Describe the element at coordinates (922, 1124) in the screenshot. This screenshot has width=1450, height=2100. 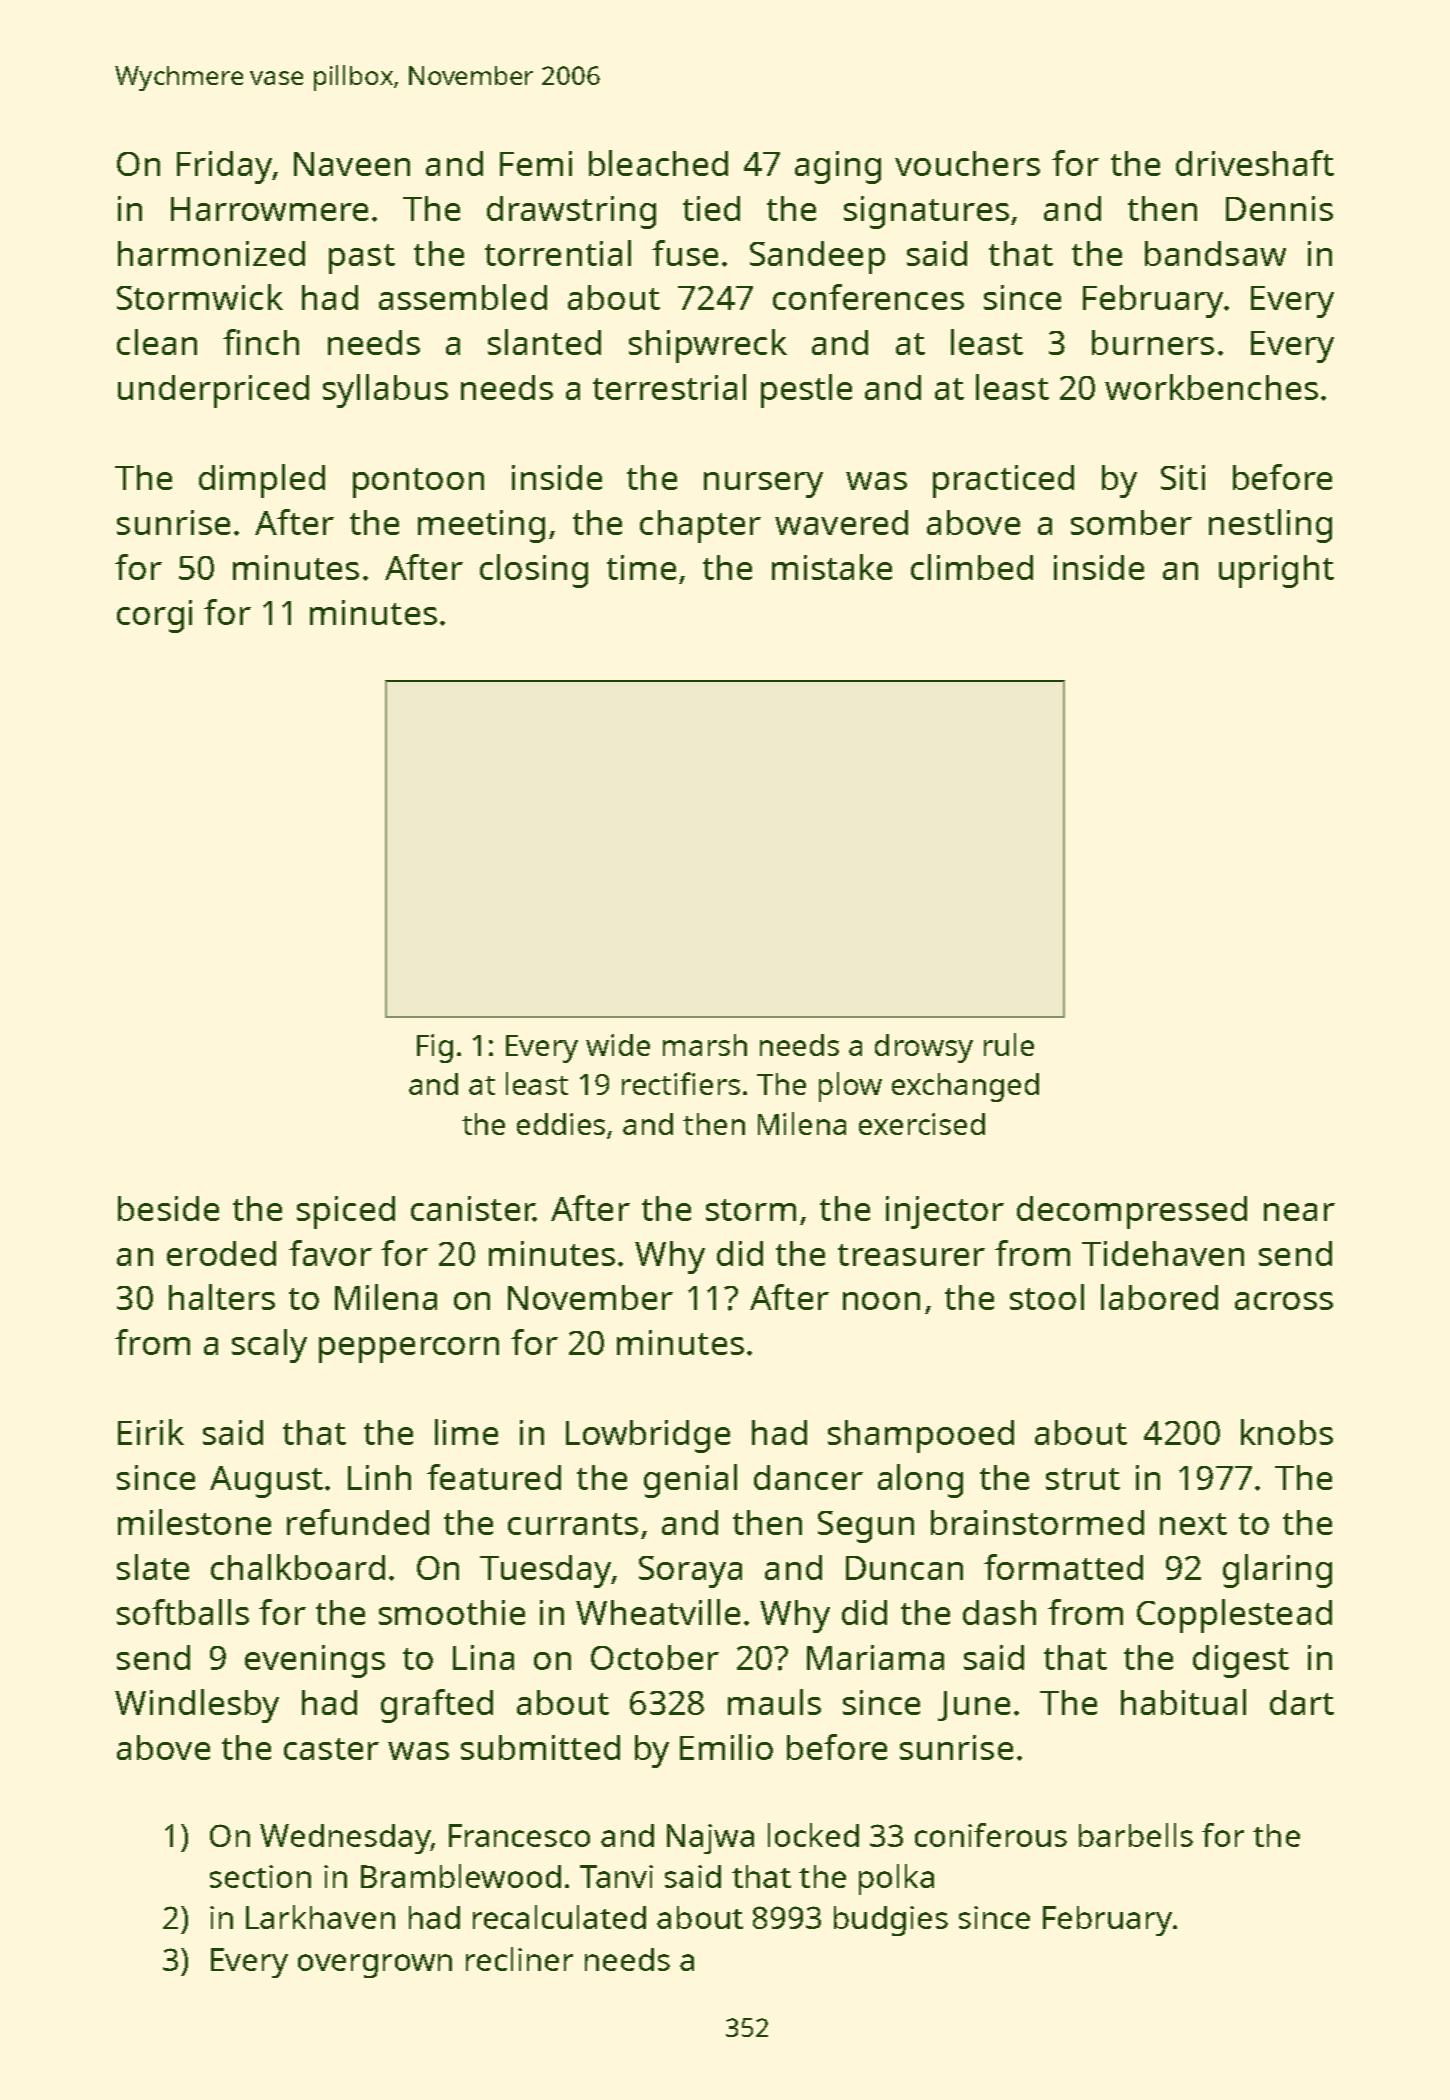
I see `exercised` at that location.
